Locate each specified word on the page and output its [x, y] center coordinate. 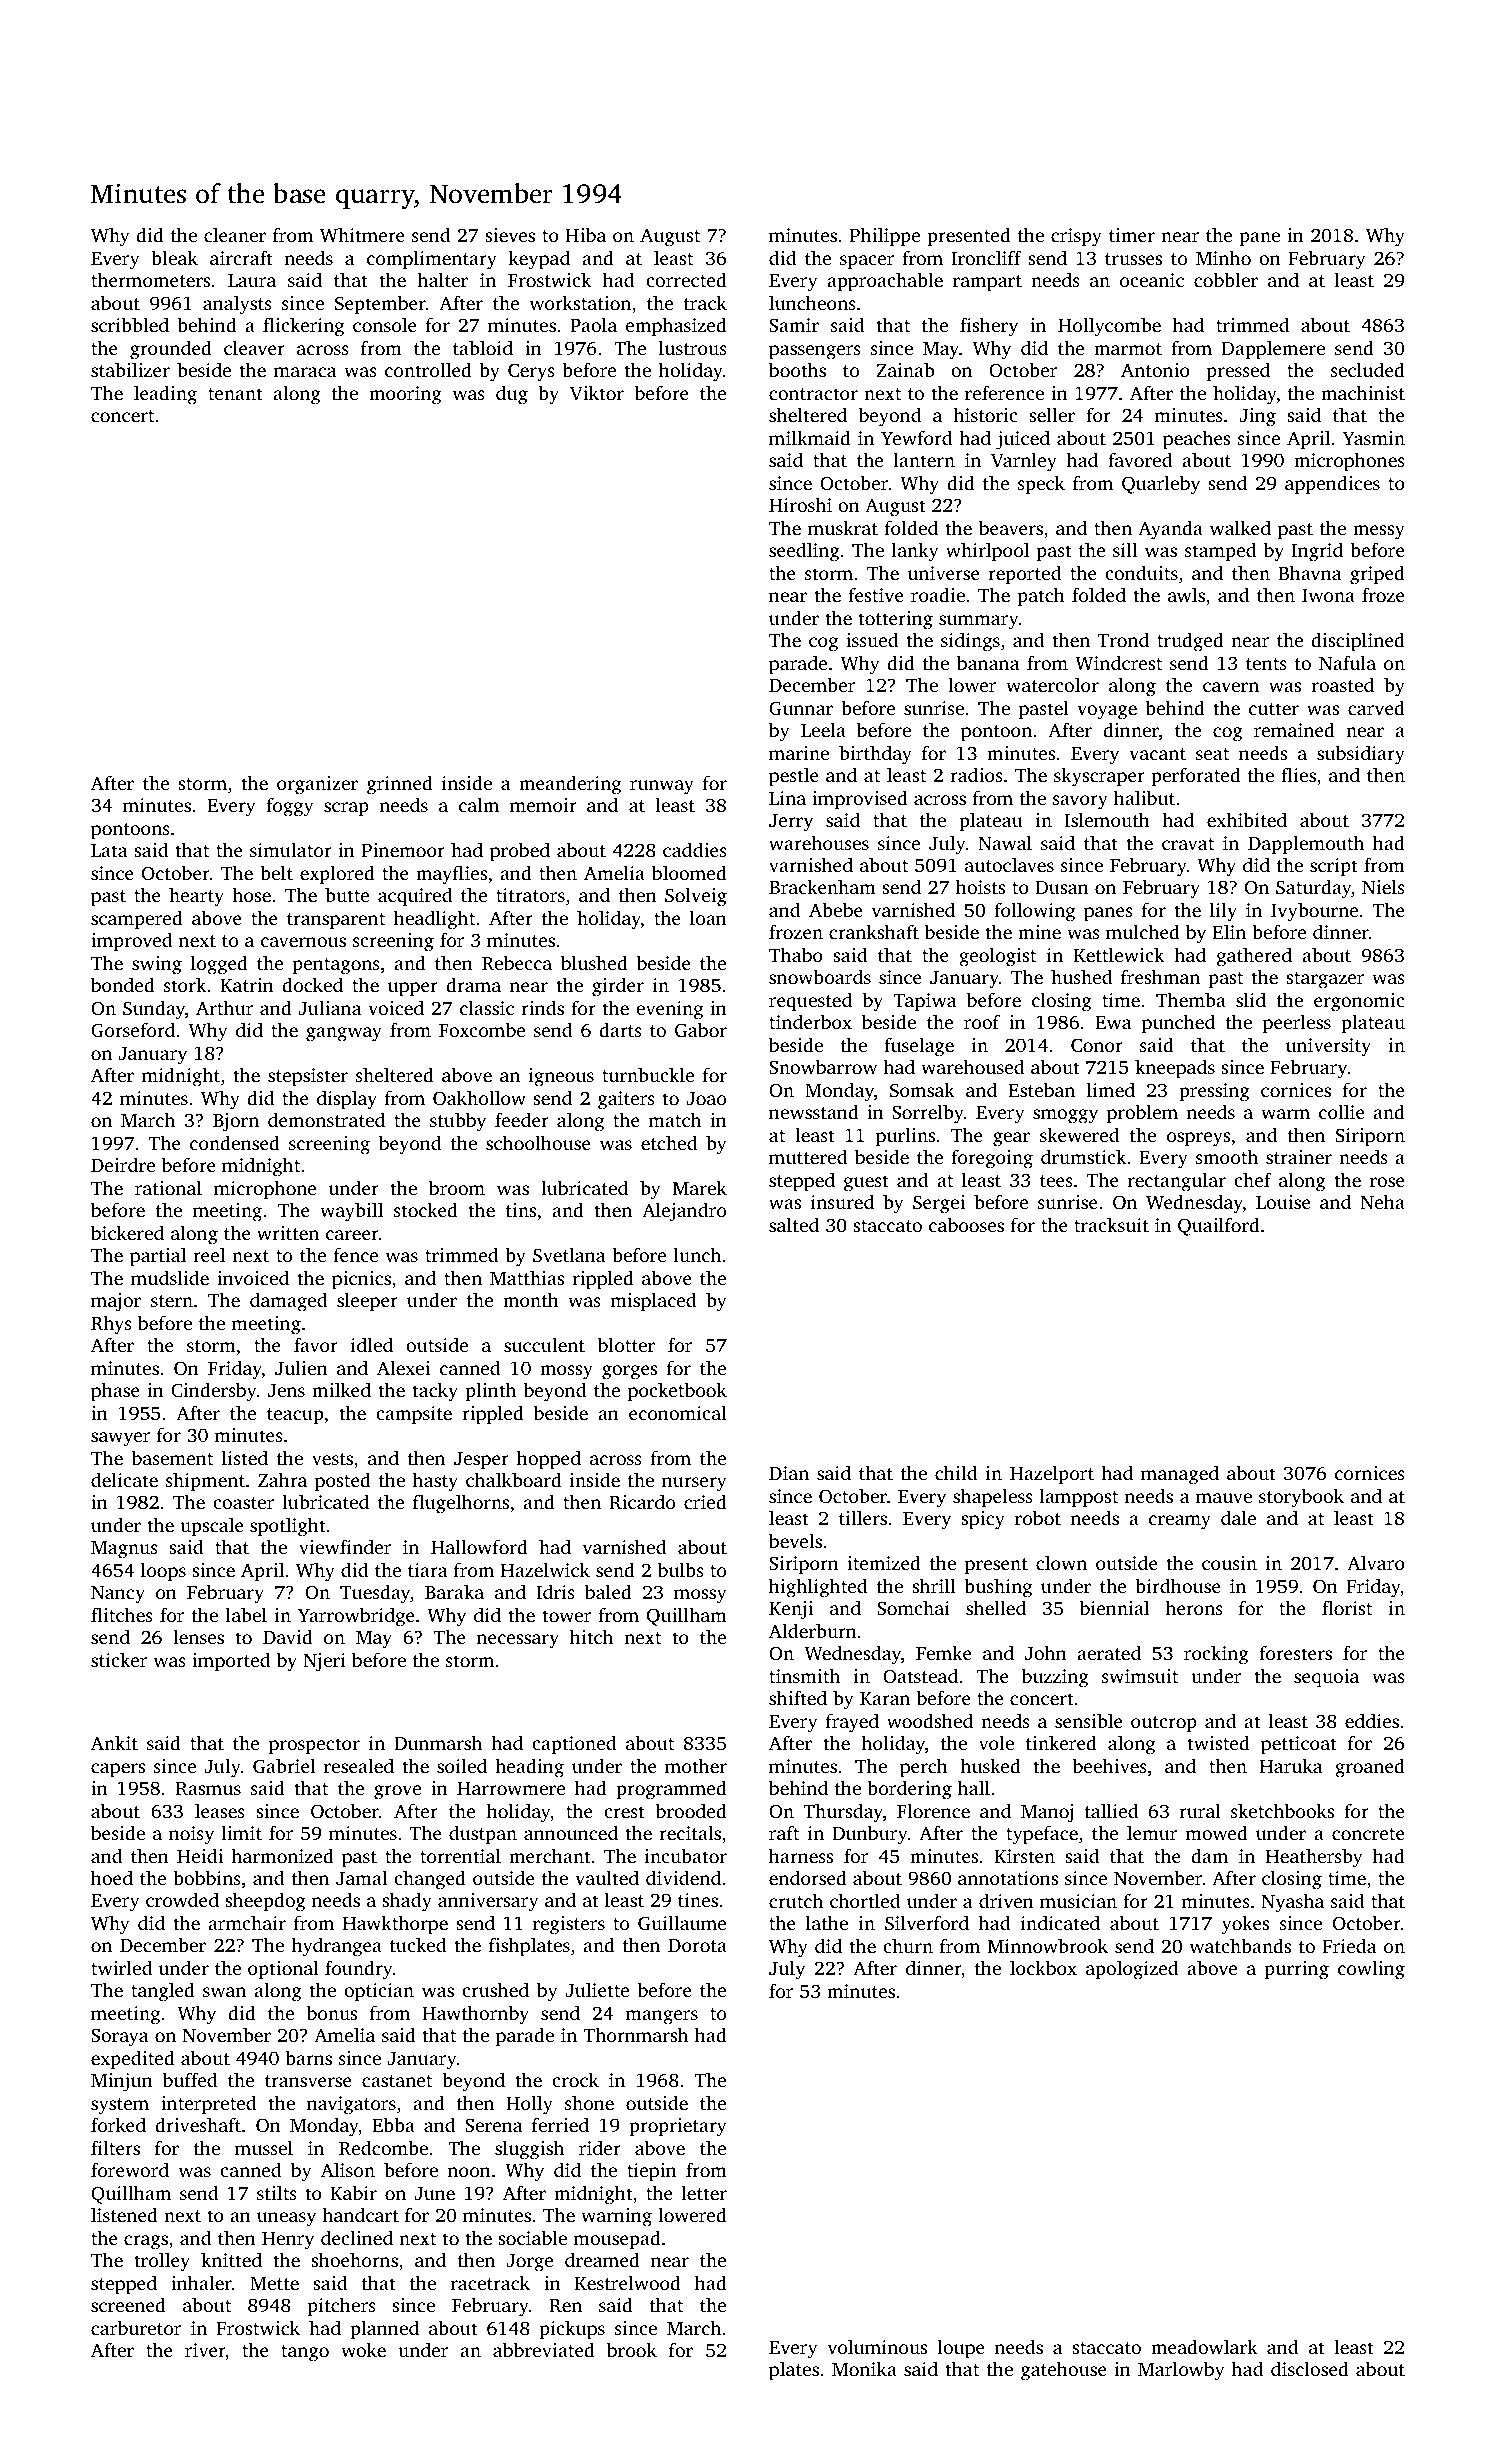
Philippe [885, 237]
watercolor [1052, 684]
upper [413, 989]
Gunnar [801, 708]
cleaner [235, 234]
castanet [397, 2081]
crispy [1076, 237]
